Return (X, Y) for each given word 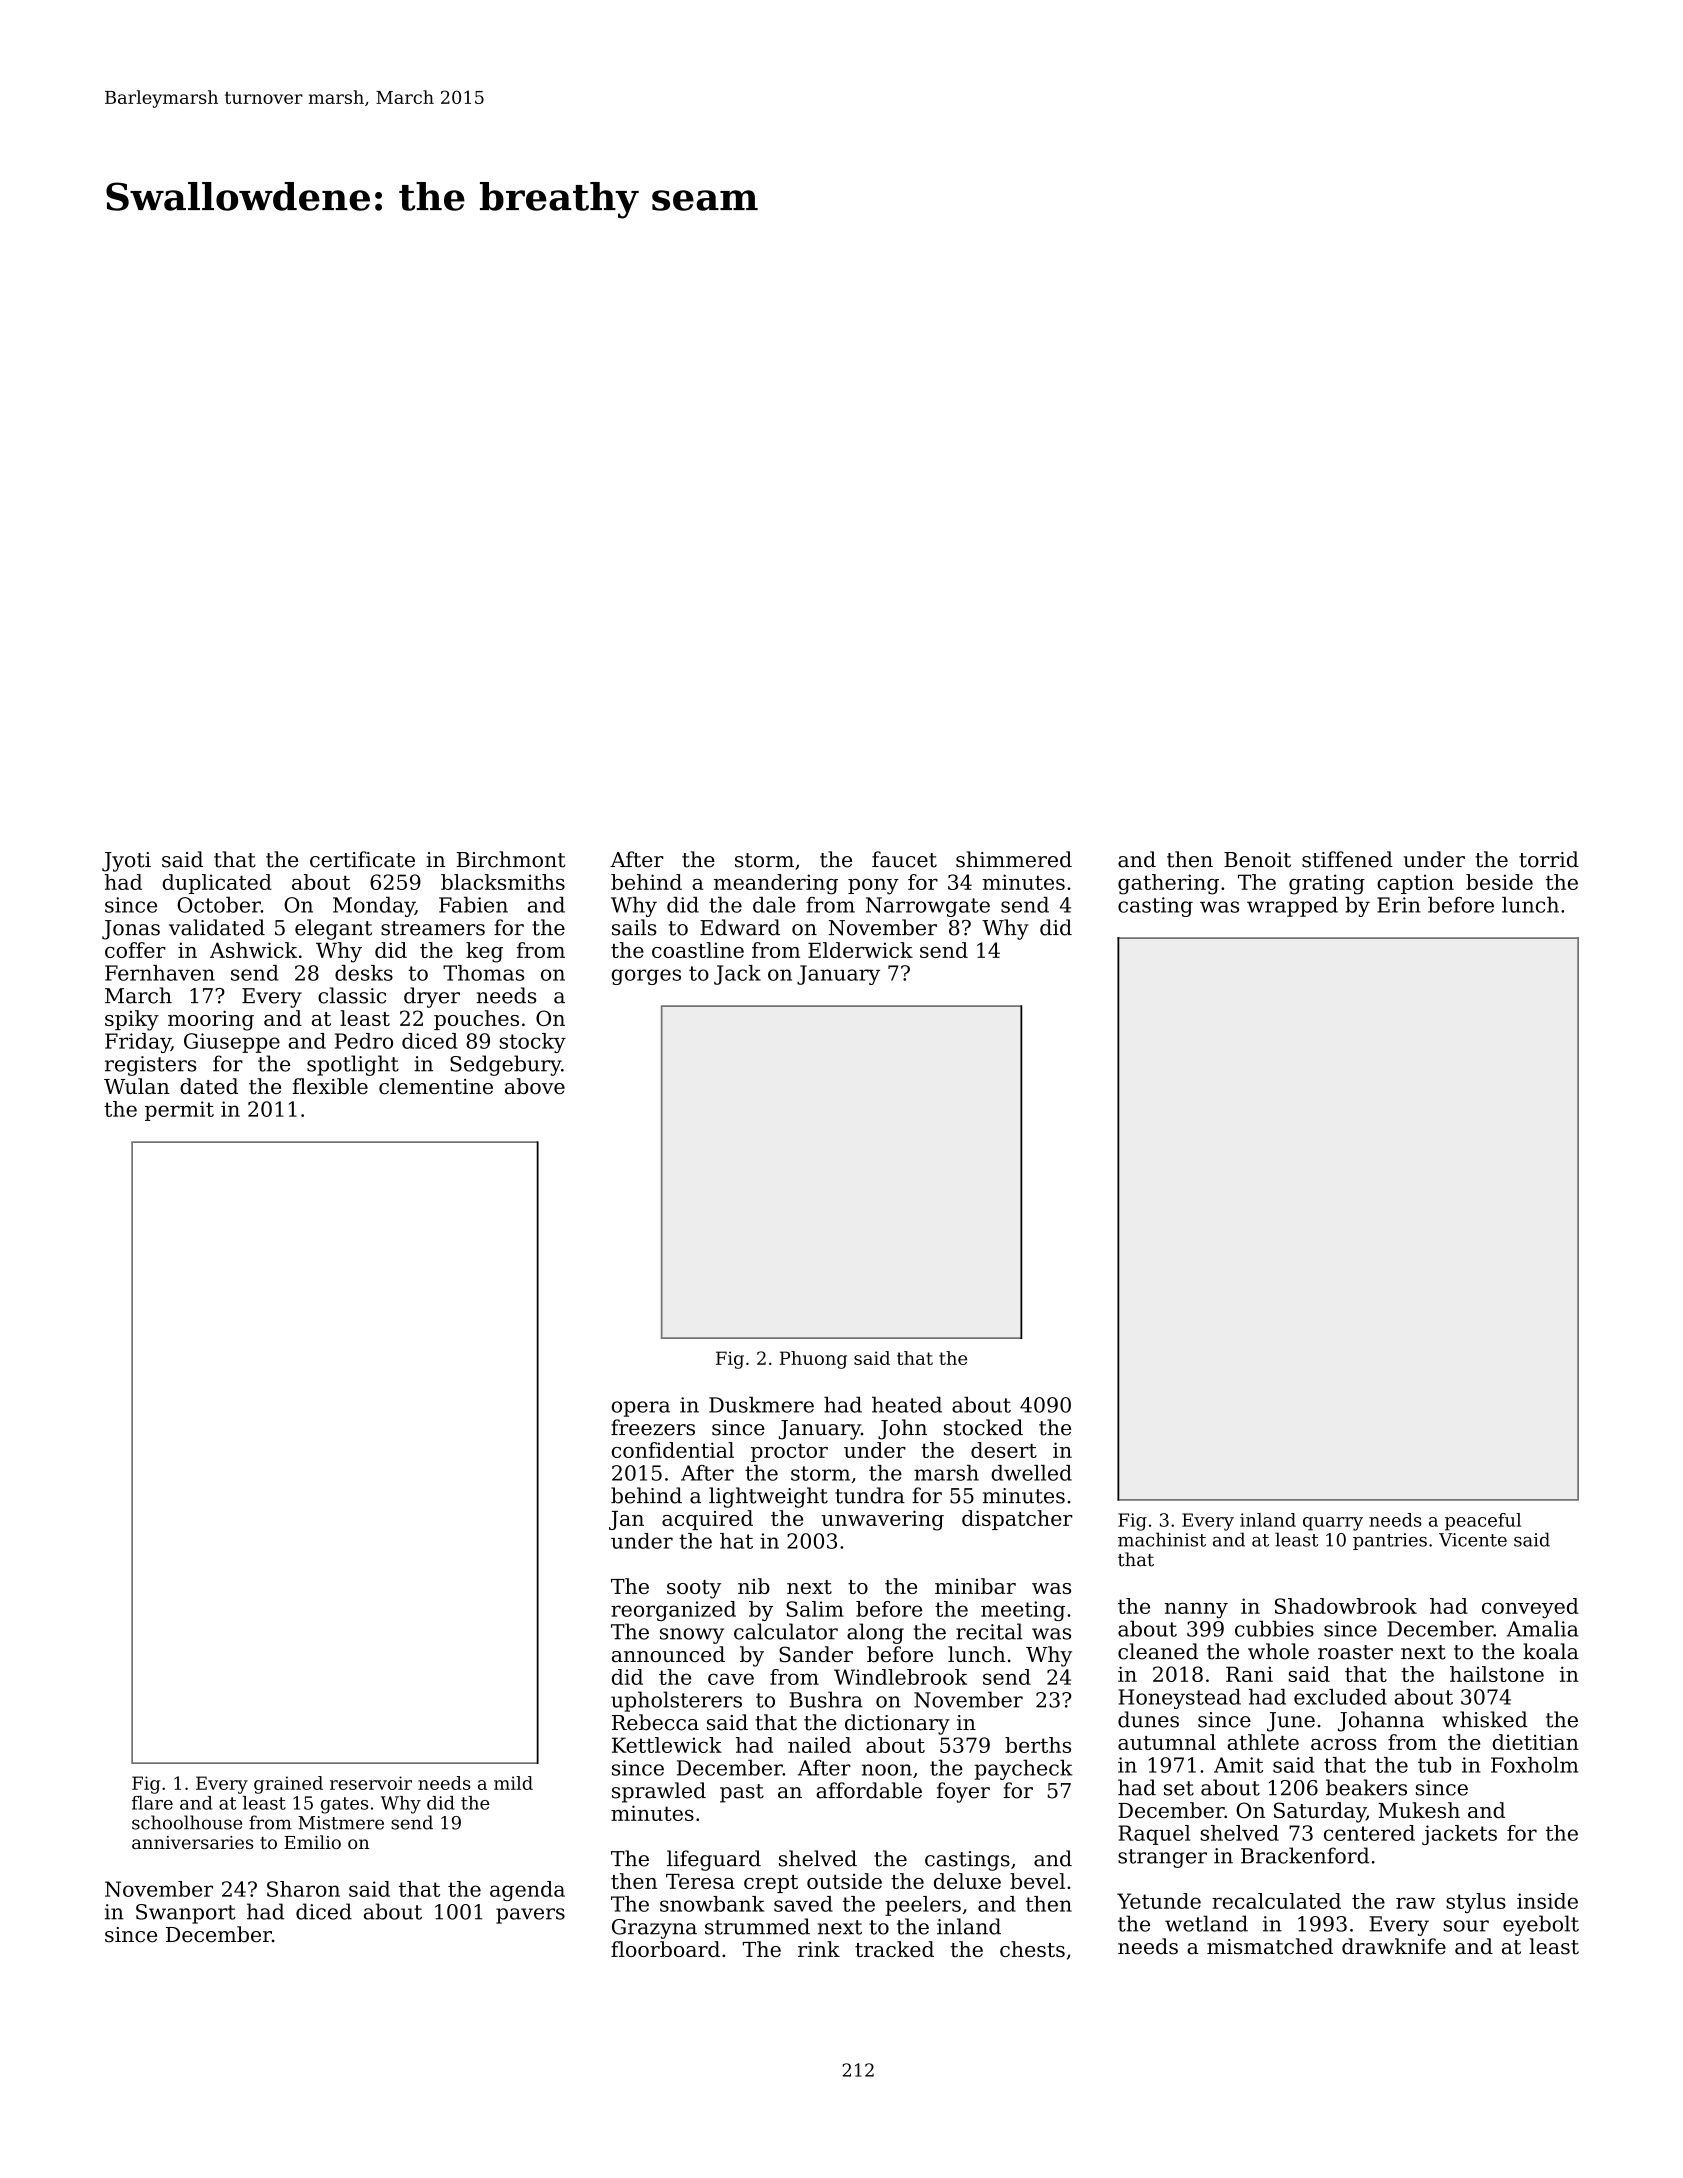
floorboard (665, 1949)
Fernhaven (160, 973)
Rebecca (655, 1722)
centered (1369, 1833)
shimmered (1014, 859)
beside (1499, 882)
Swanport (186, 1914)
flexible (330, 1086)
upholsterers (676, 1701)
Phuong (813, 1360)
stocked (983, 1427)
